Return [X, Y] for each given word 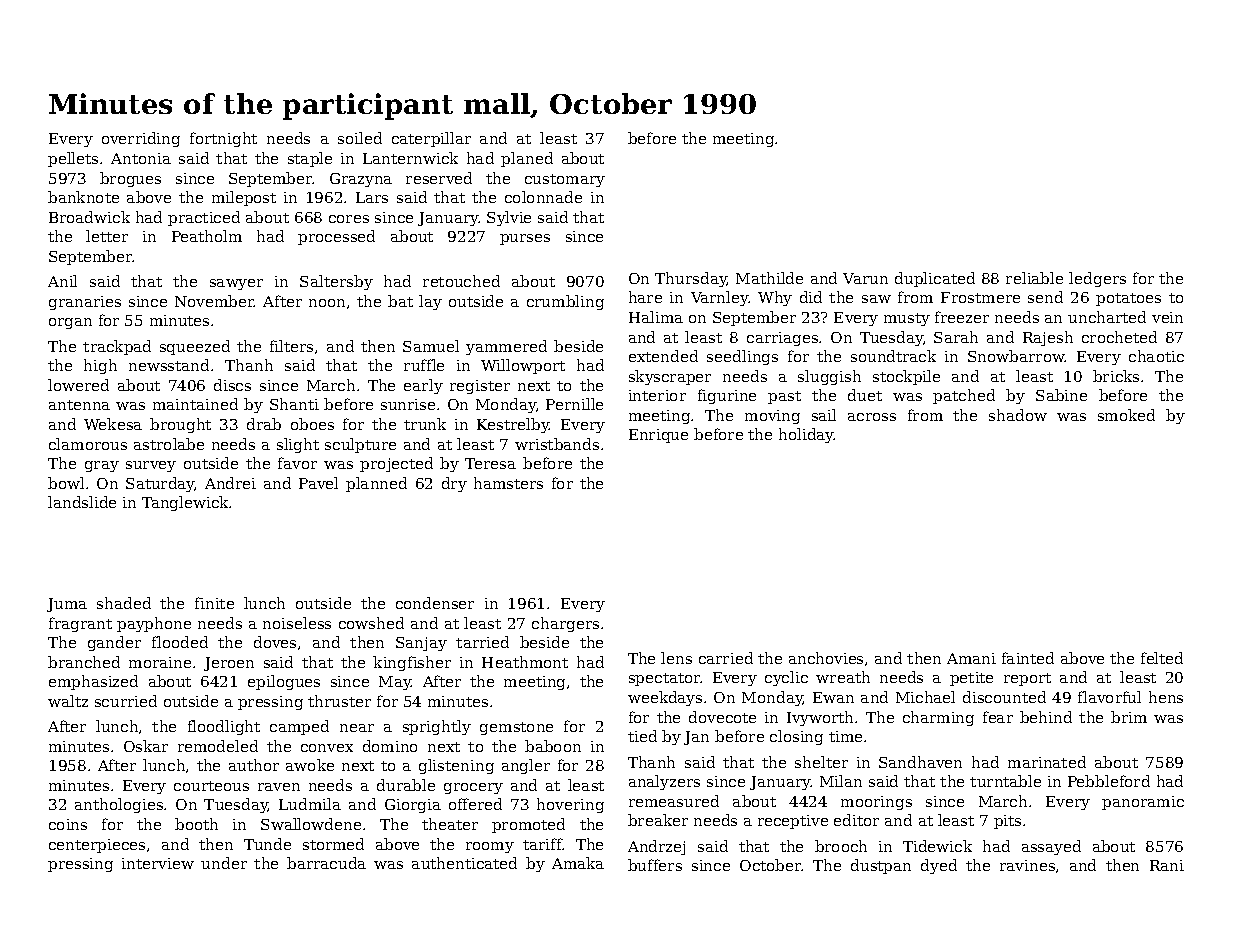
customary [565, 180]
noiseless [297, 623]
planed [527, 159]
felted [1162, 658]
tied [642, 736]
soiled [360, 138]
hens [1166, 697]
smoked [1126, 415]
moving [772, 417]
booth [196, 824]
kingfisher [412, 663]
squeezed [195, 347]
